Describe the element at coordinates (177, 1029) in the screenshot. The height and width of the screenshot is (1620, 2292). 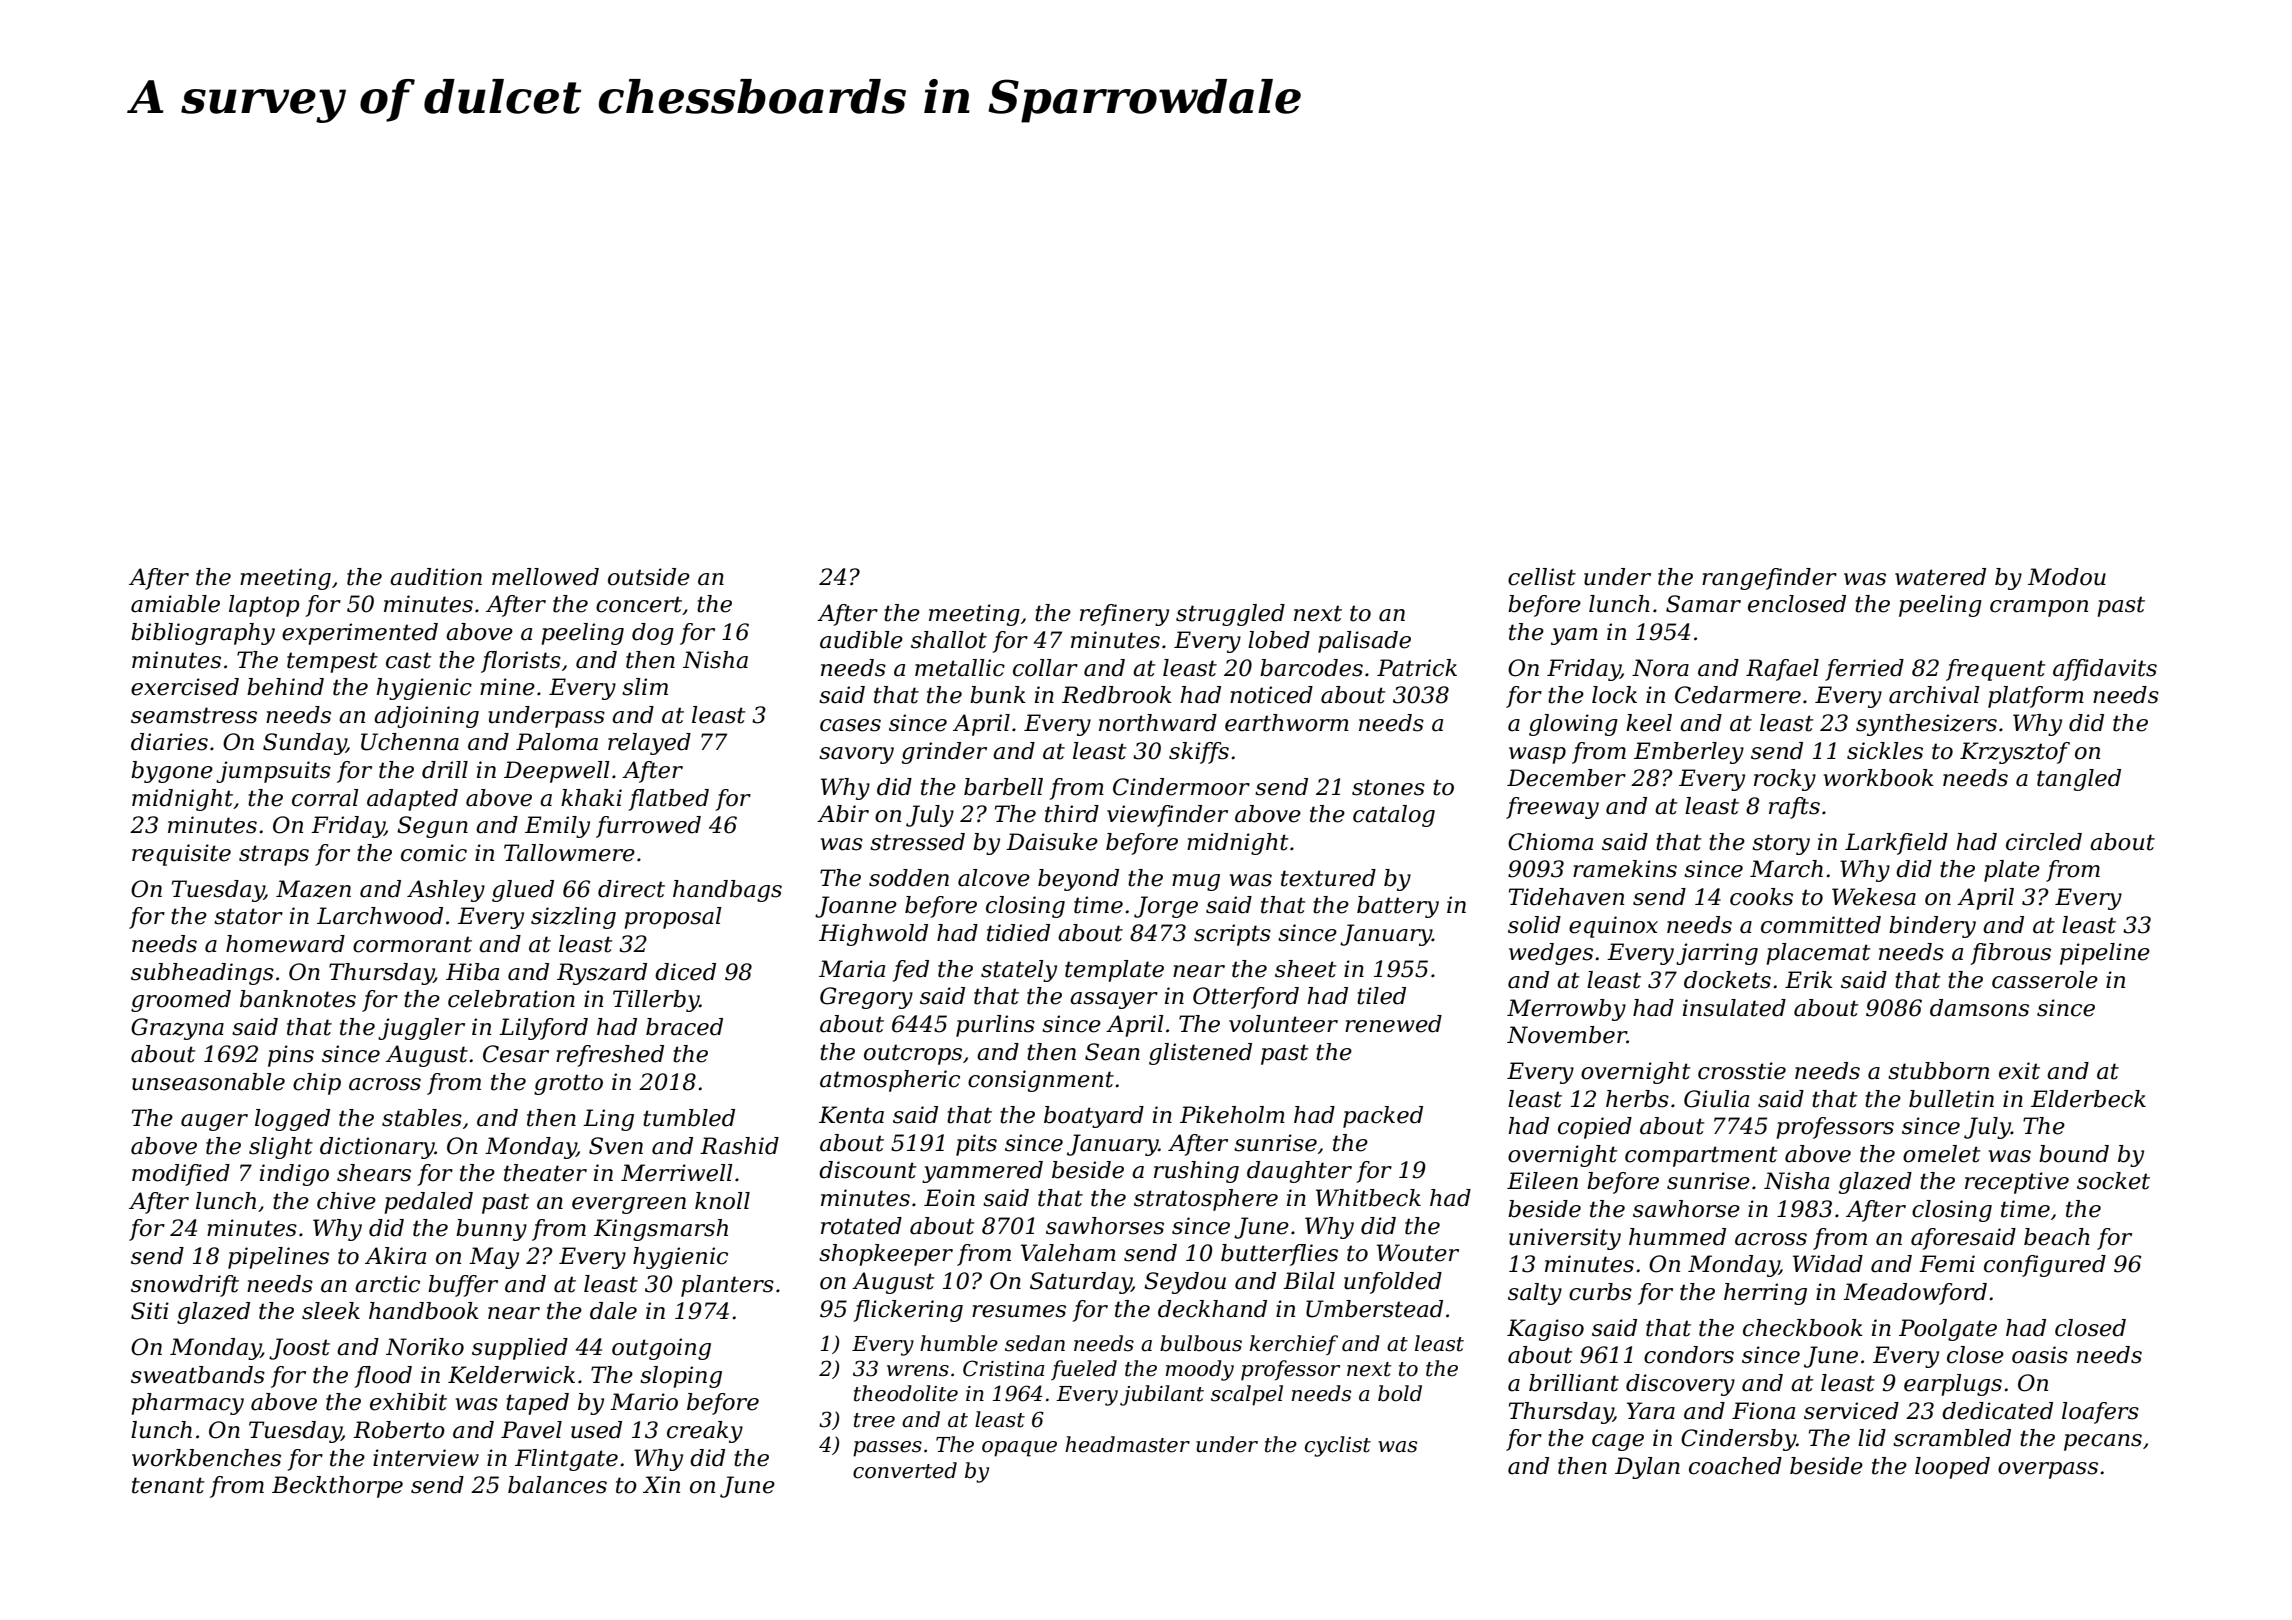
I see `Grazyna` at that location.
